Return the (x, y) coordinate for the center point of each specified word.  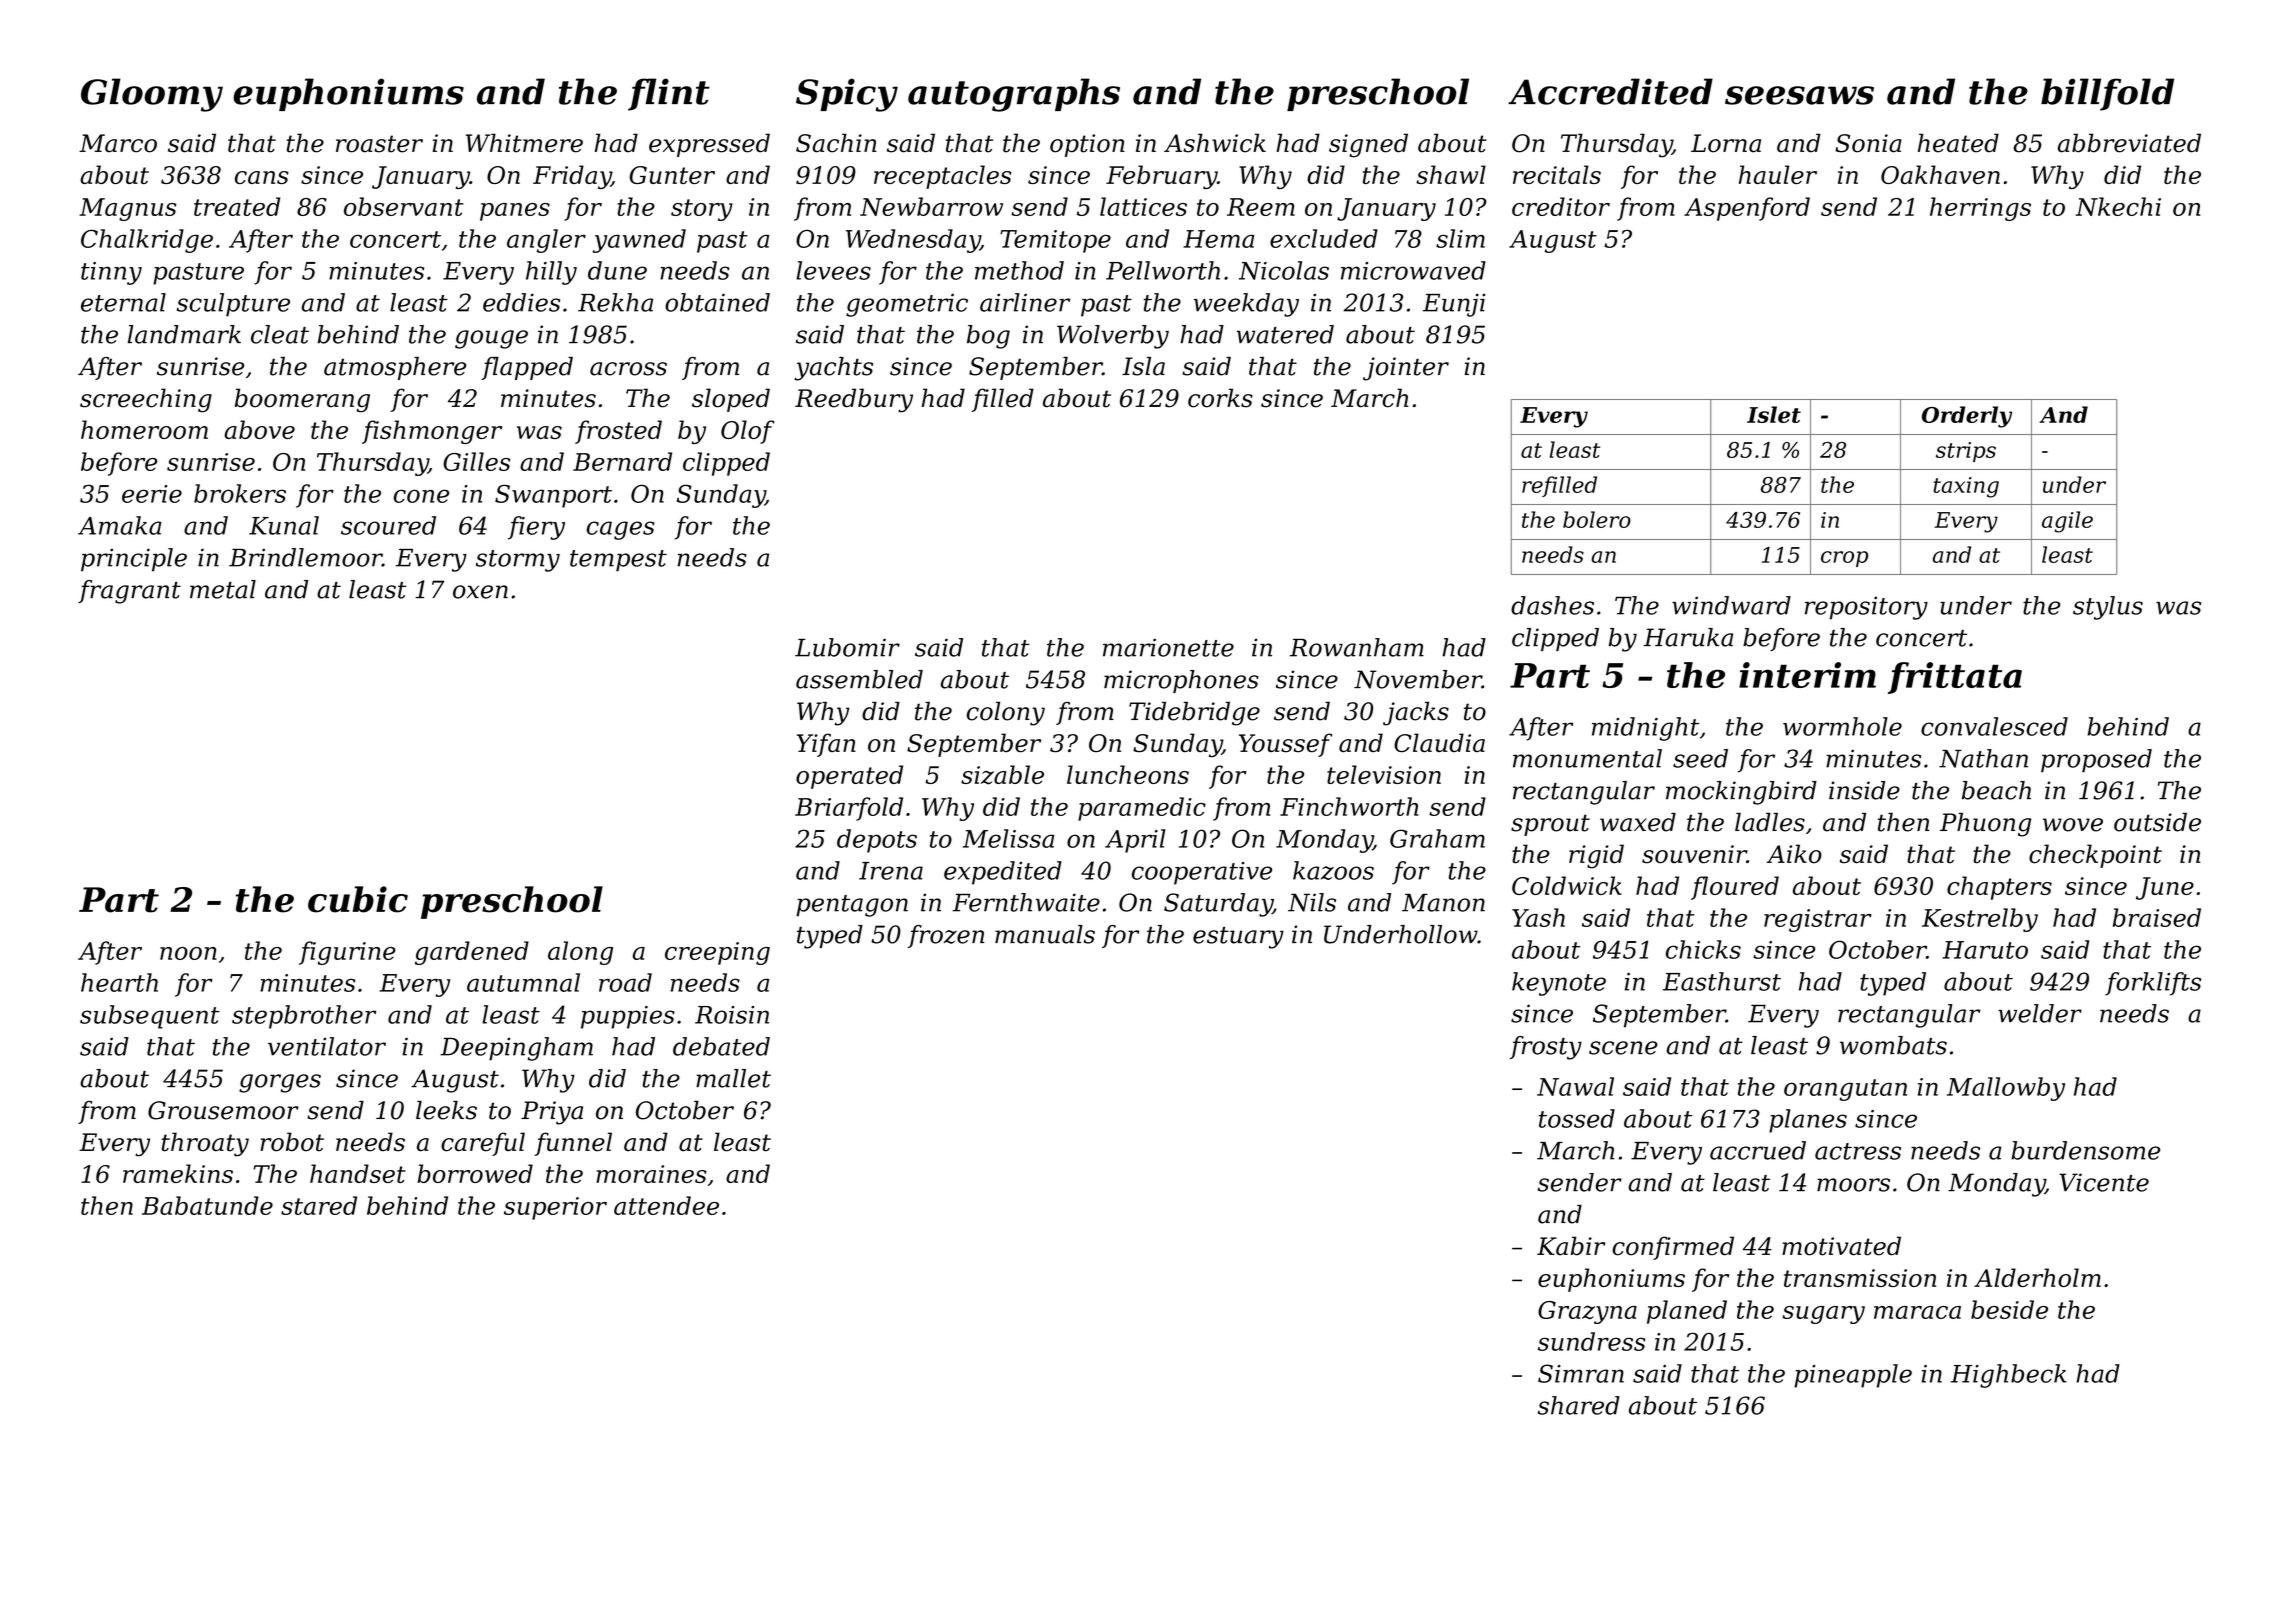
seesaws (1799, 95)
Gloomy (152, 95)
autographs (1014, 95)
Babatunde (207, 1205)
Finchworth (1349, 806)
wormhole (1842, 726)
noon (188, 953)
